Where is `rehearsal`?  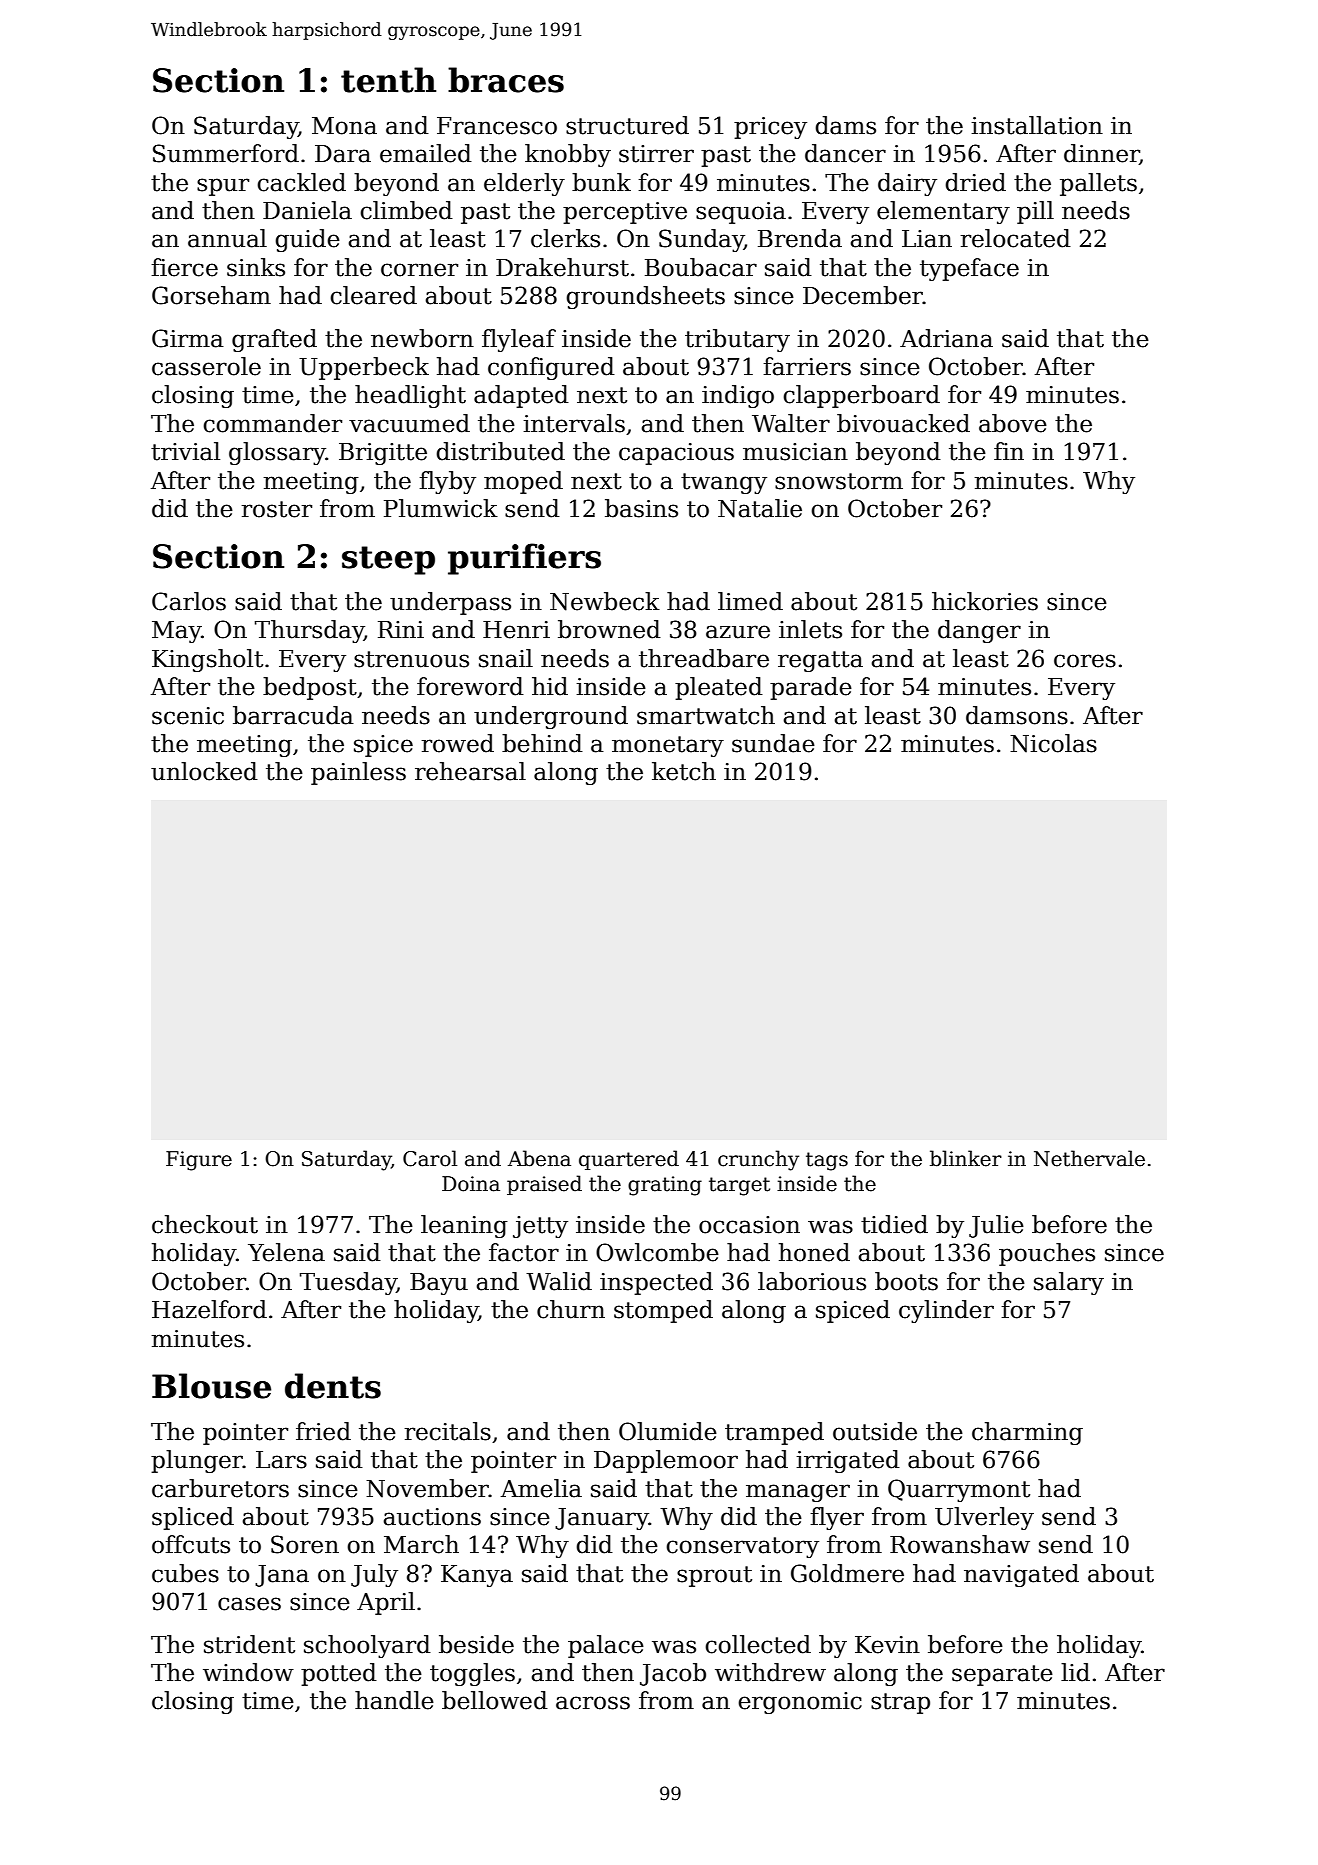
rehearsal is located at coordinates (470, 771).
